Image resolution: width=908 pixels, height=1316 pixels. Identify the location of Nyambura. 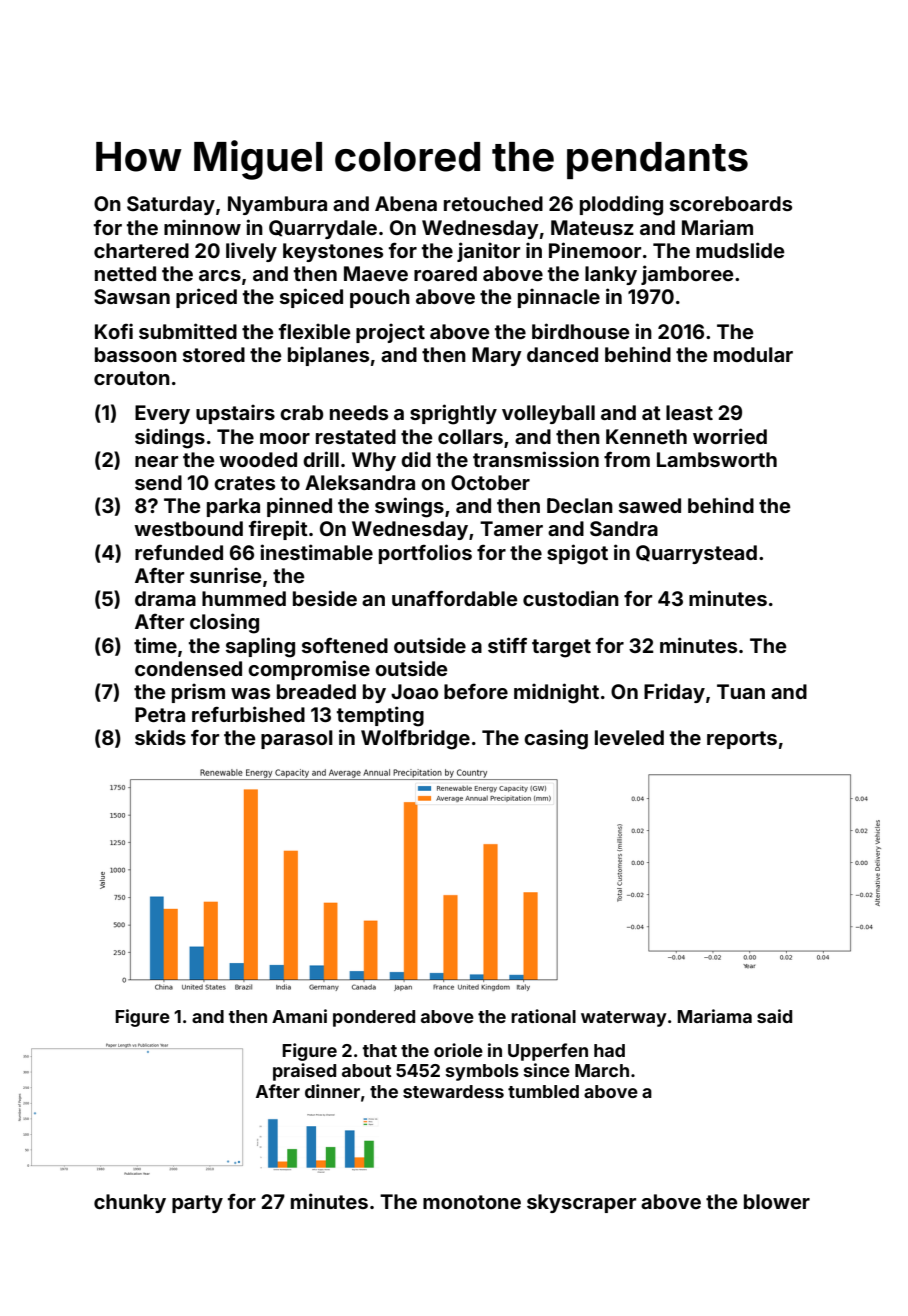
(277, 205).
